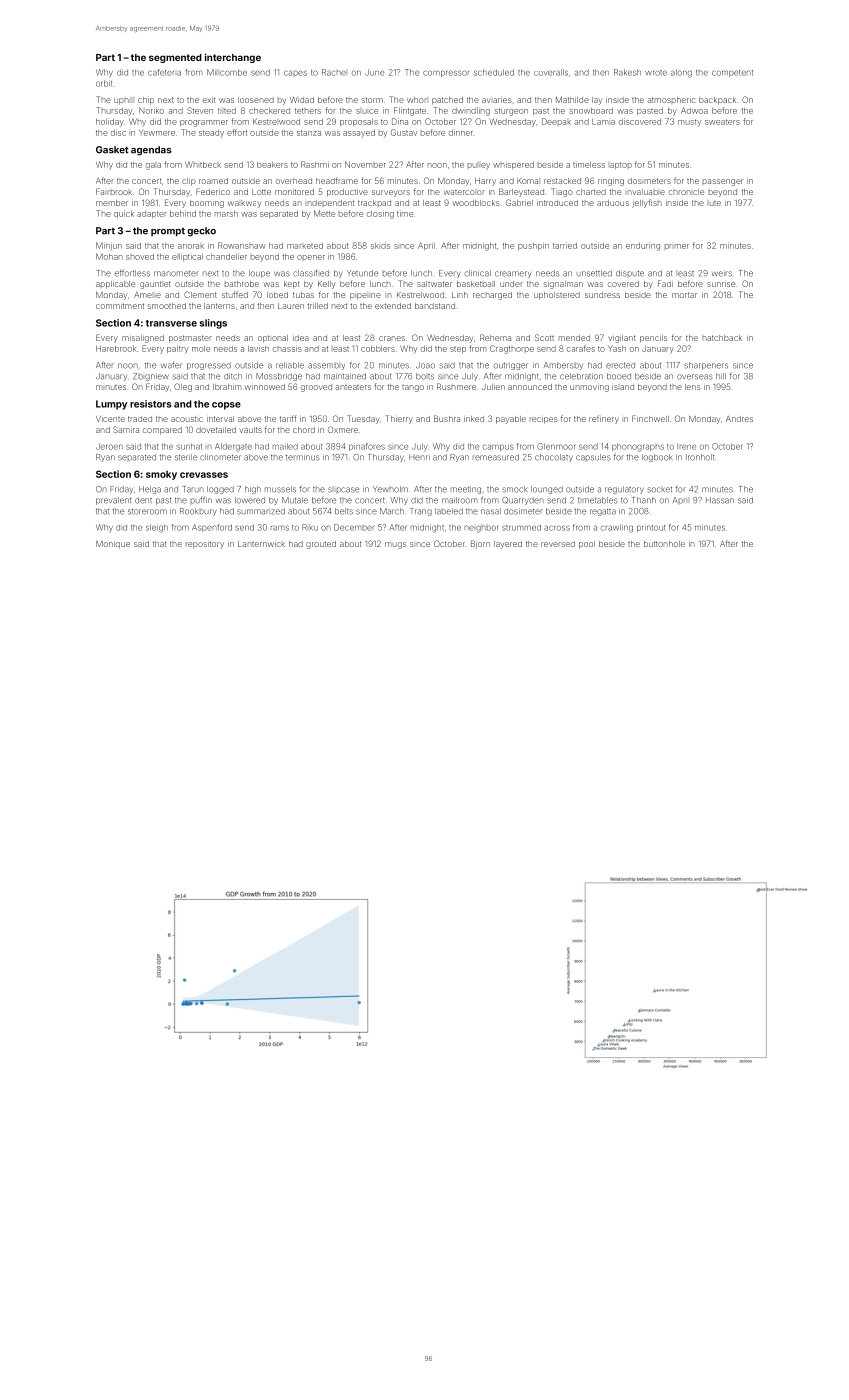  What do you see at coordinates (113, 545) in the page?
I see `Monique` at bounding box center [113, 545].
